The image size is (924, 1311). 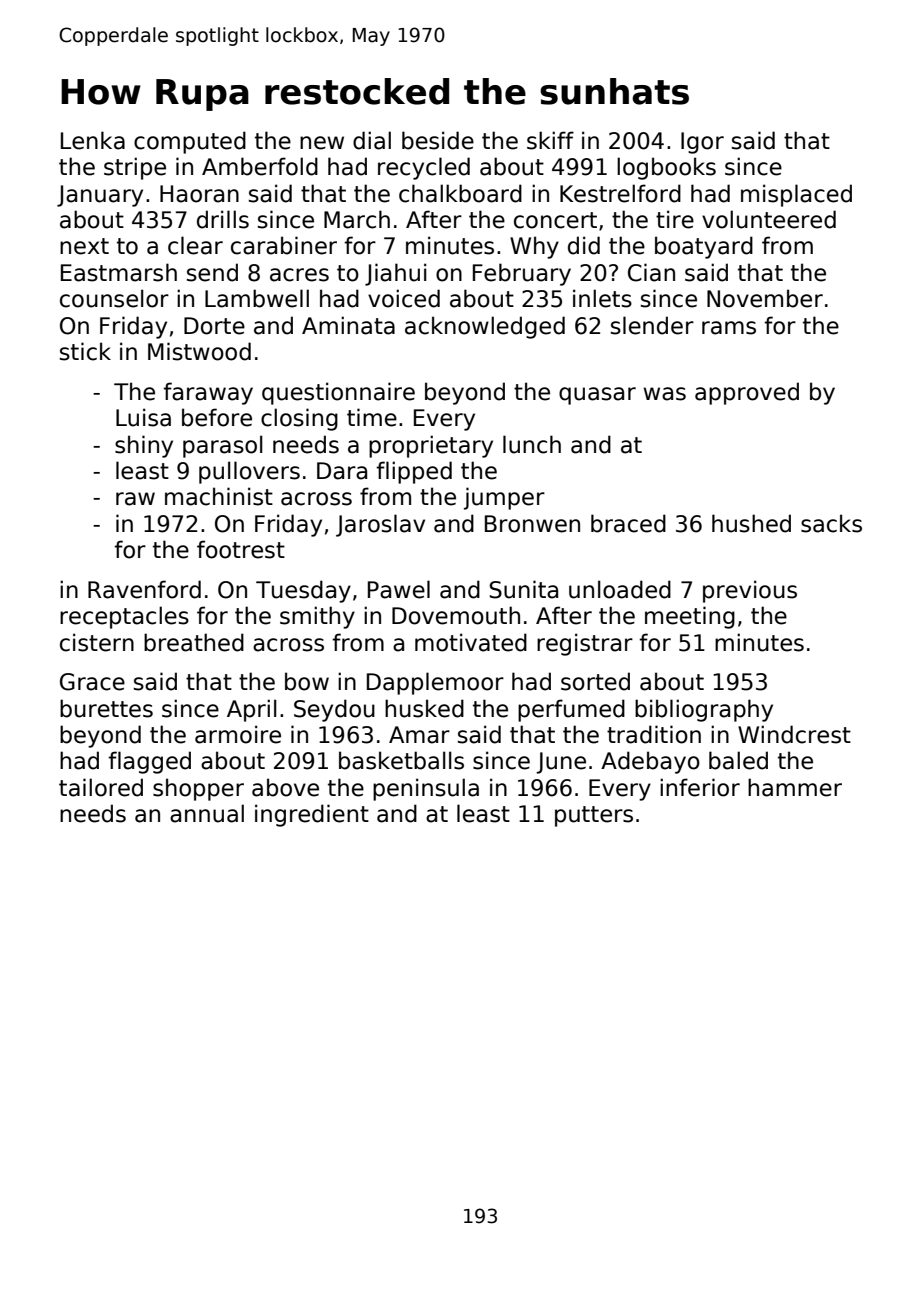 What do you see at coordinates (199, 351) in the screenshot?
I see `Mistwood` at bounding box center [199, 351].
